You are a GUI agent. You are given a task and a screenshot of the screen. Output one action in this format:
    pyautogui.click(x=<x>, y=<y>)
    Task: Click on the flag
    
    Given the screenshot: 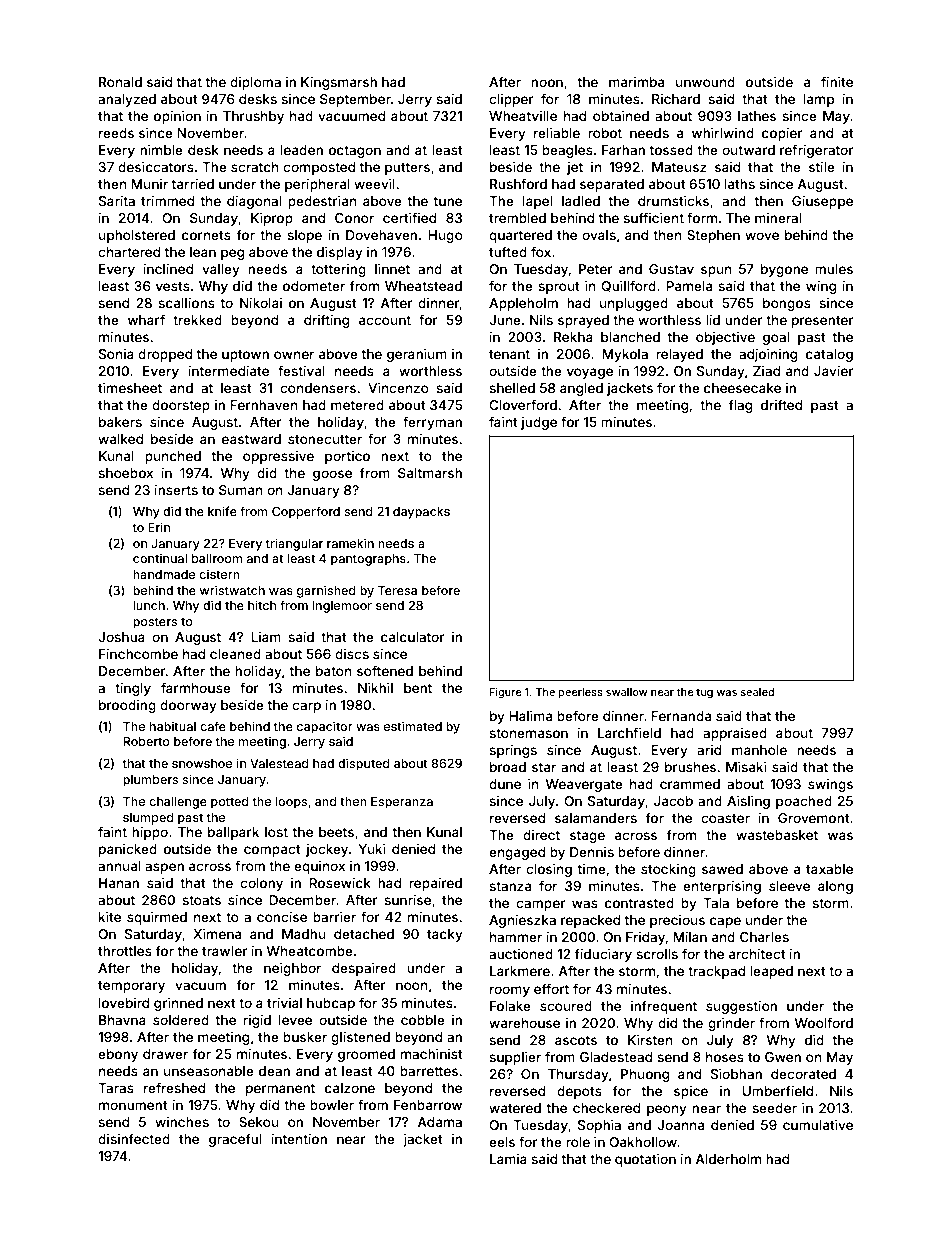 What is the action you would take?
    pyautogui.click(x=740, y=406)
